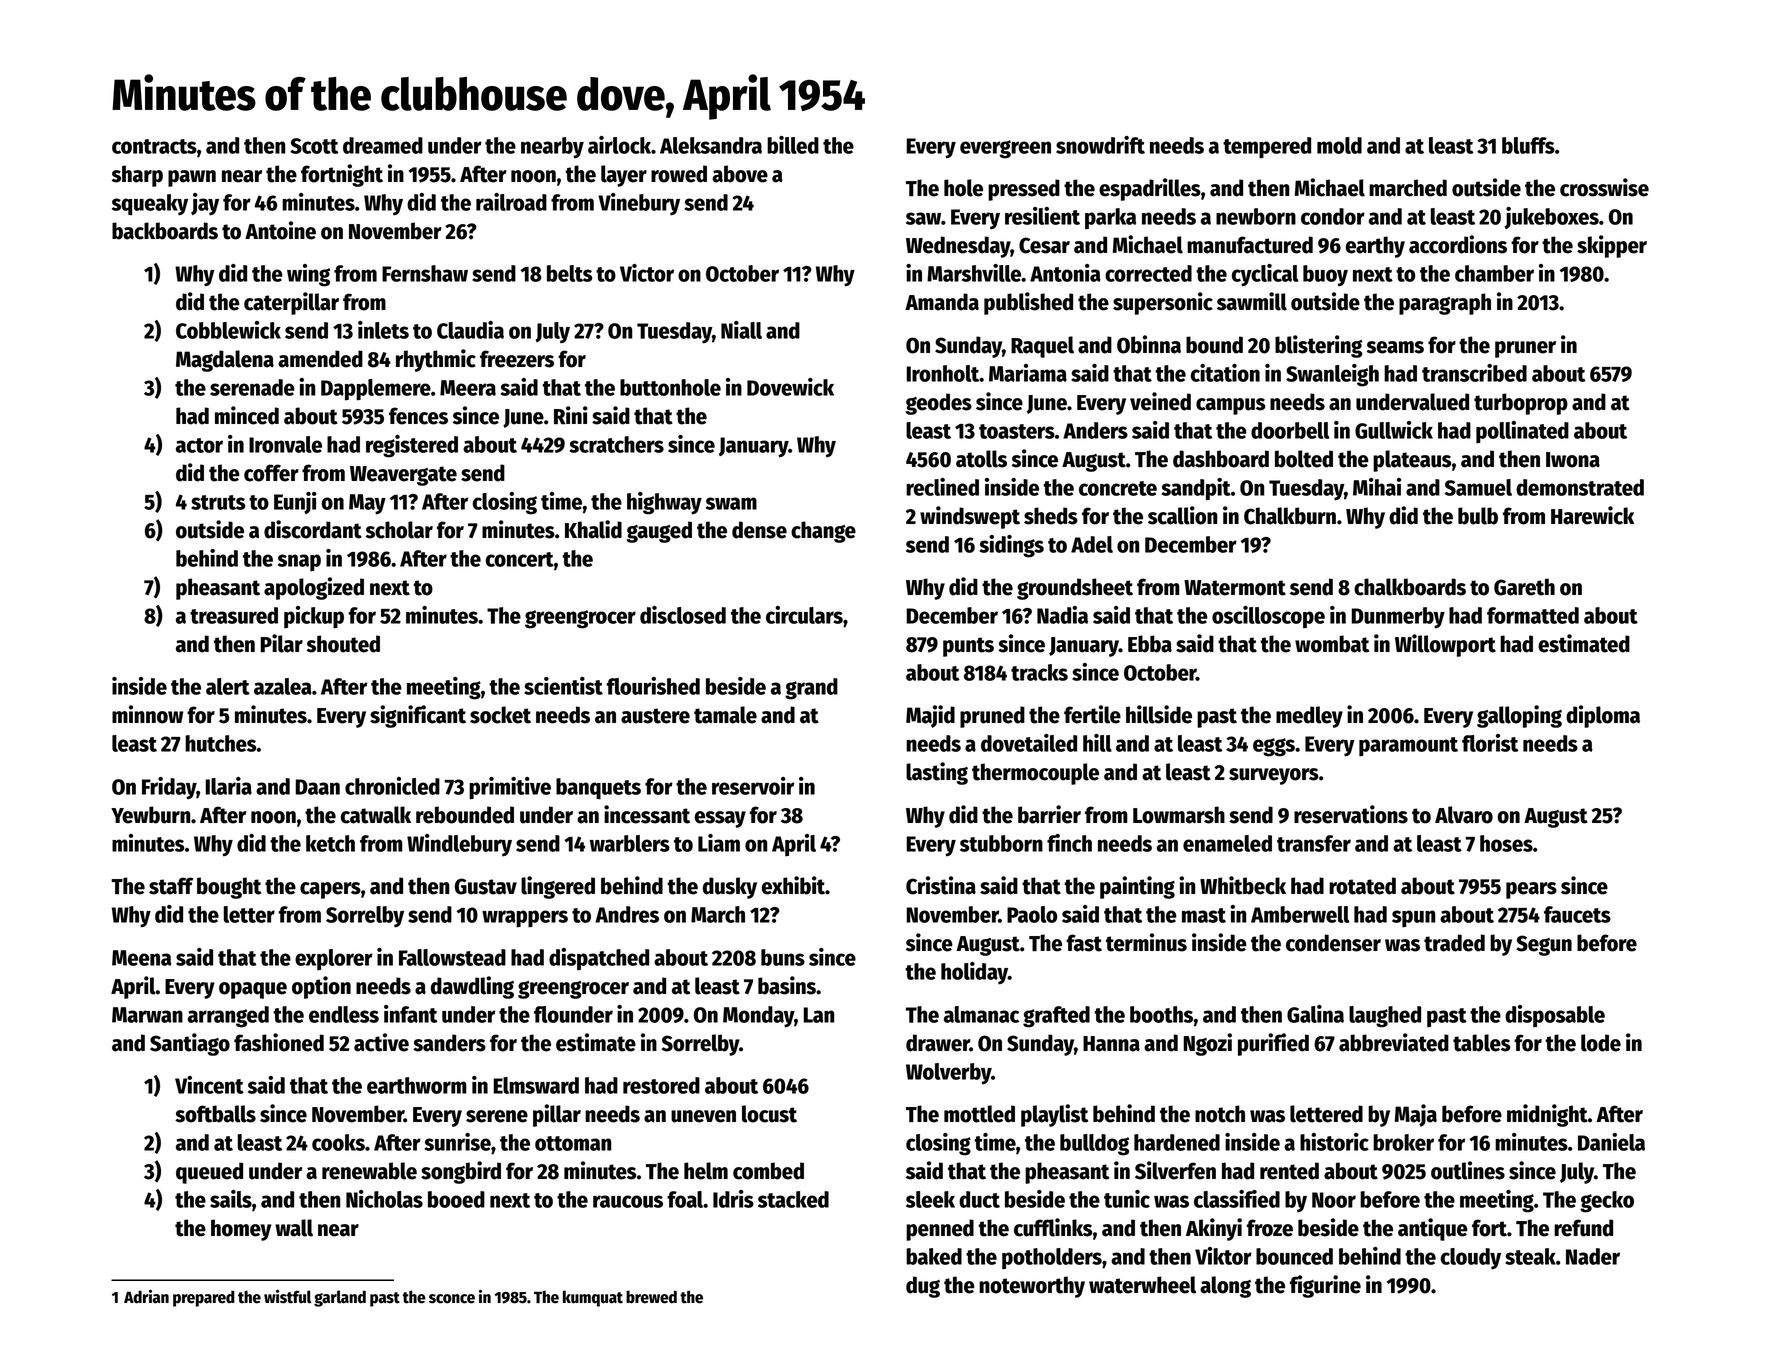 Image resolution: width=1766 pixels, height=1365 pixels. What do you see at coordinates (383, 145) in the screenshot?
I see `dreamed` at bounding box center [383, 145].
